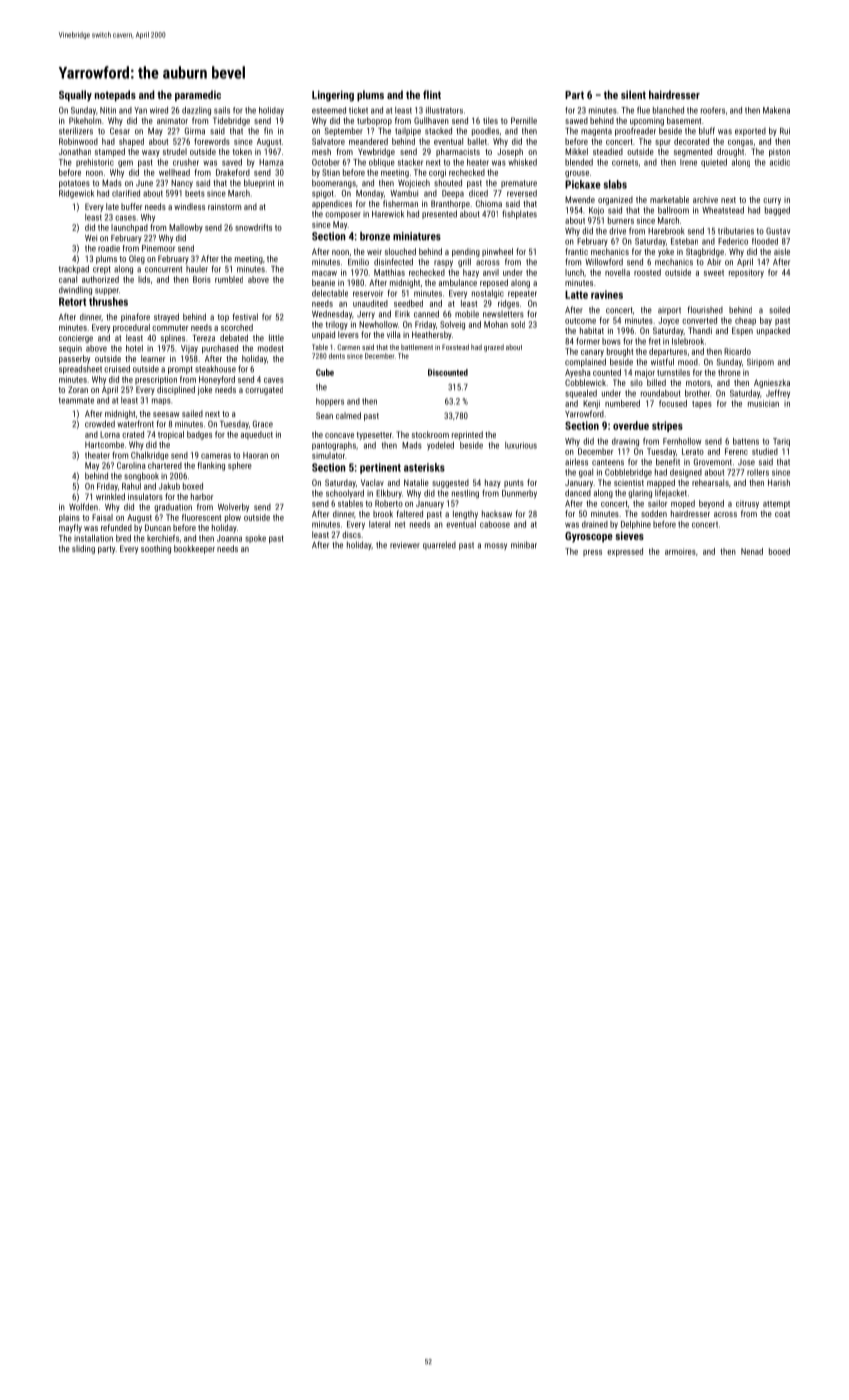 This document has width=849, height=1400. Describe the element at coordinates (198, 96) in the document. I see `paramedic` at that location.
